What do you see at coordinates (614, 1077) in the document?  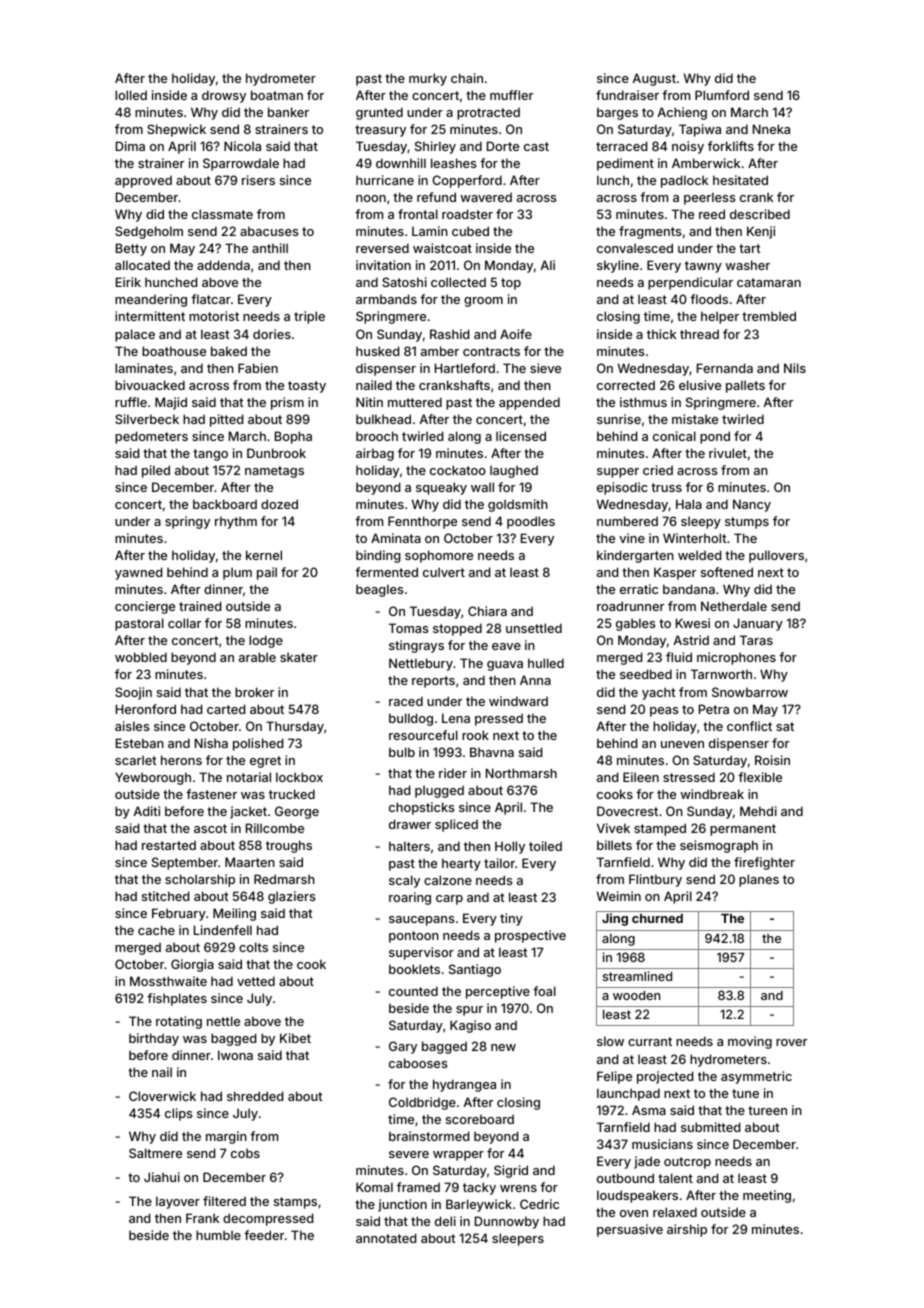 I see `Felipe` at bounding box center [614, 1077].
